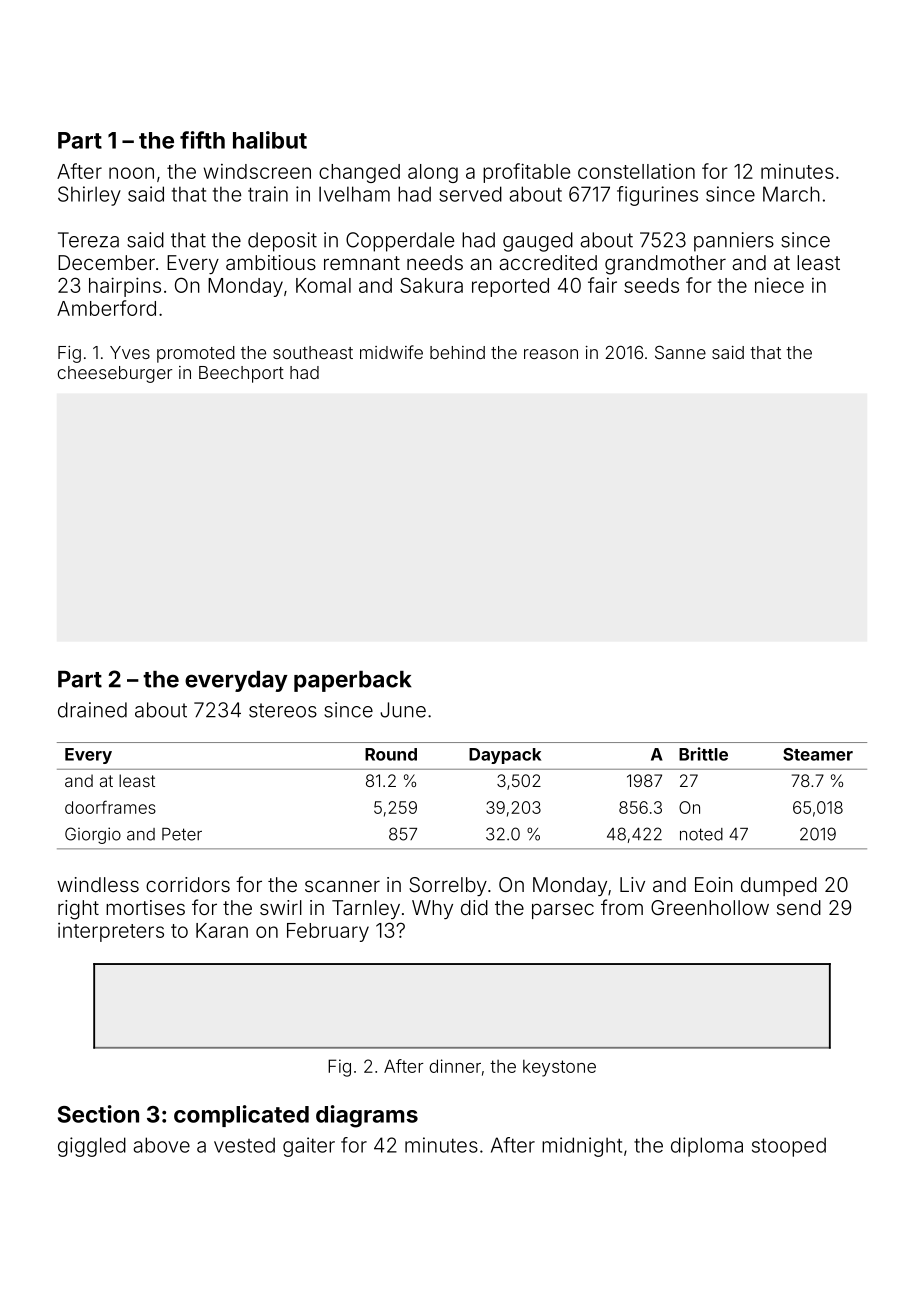  Describe the element at coordinates (703, 754) in the screenshot. I see `Brittle` at that location.
